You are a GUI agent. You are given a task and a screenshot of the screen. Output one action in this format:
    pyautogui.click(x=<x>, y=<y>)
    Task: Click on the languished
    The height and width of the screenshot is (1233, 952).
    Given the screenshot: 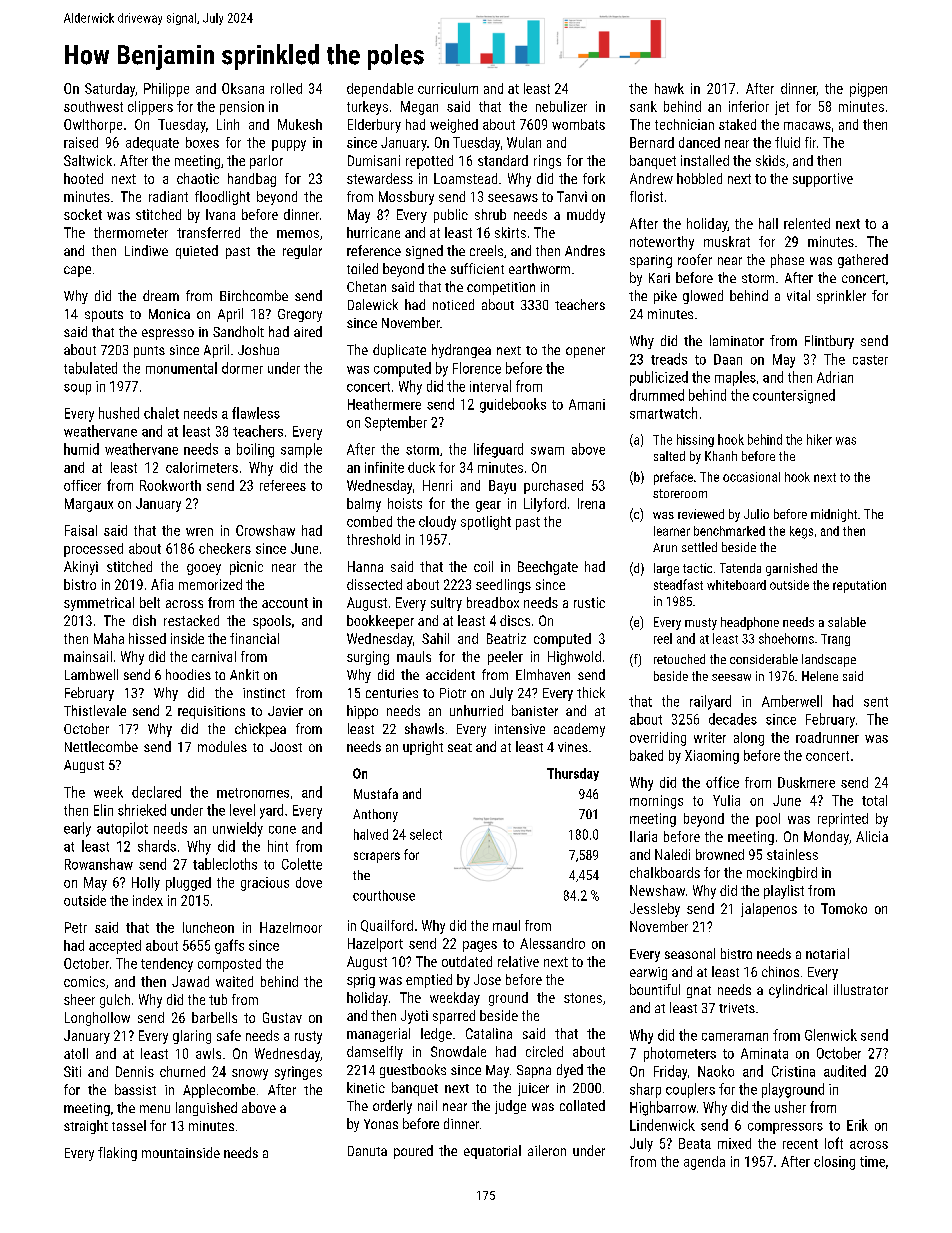 What is the action you would take?
    pyautogui.click(x=206, y=1109)
